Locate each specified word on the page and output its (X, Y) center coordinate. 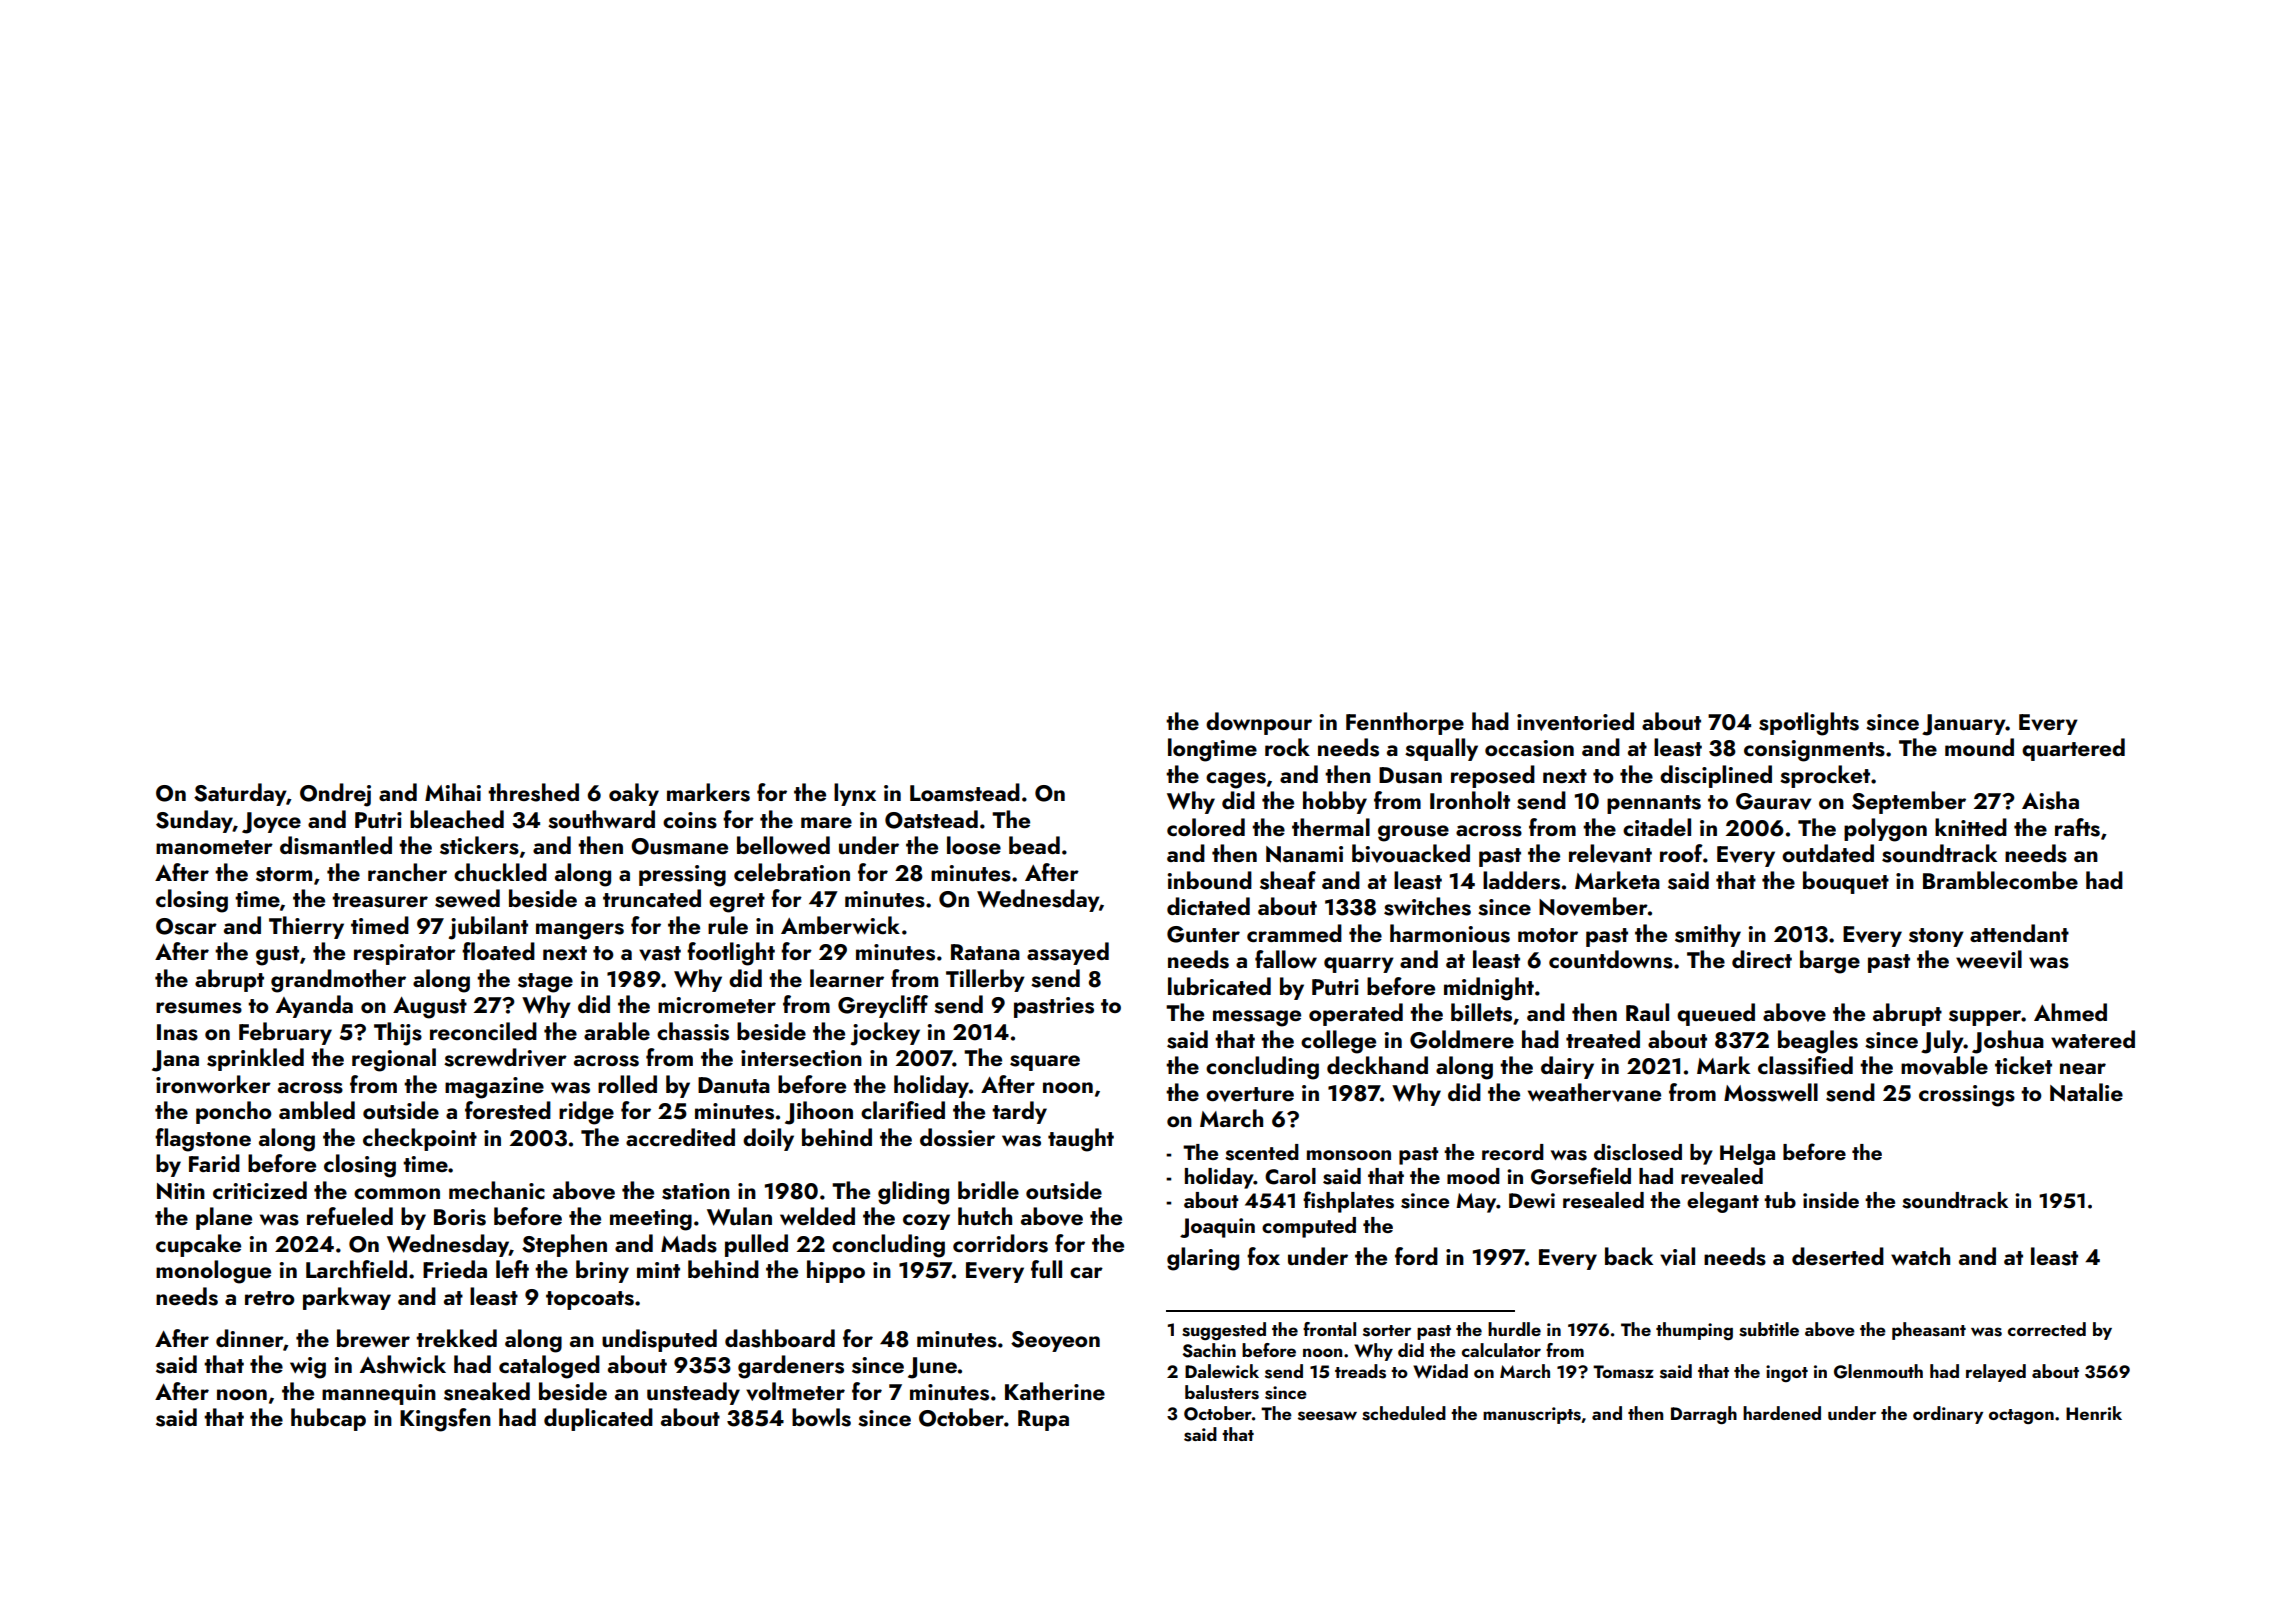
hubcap (328, 1419)
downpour (1259, 723)
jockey (885, 1034)
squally (1441, 749)
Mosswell (1771, 1092)
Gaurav (1773, 801)
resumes (199, 1008)
